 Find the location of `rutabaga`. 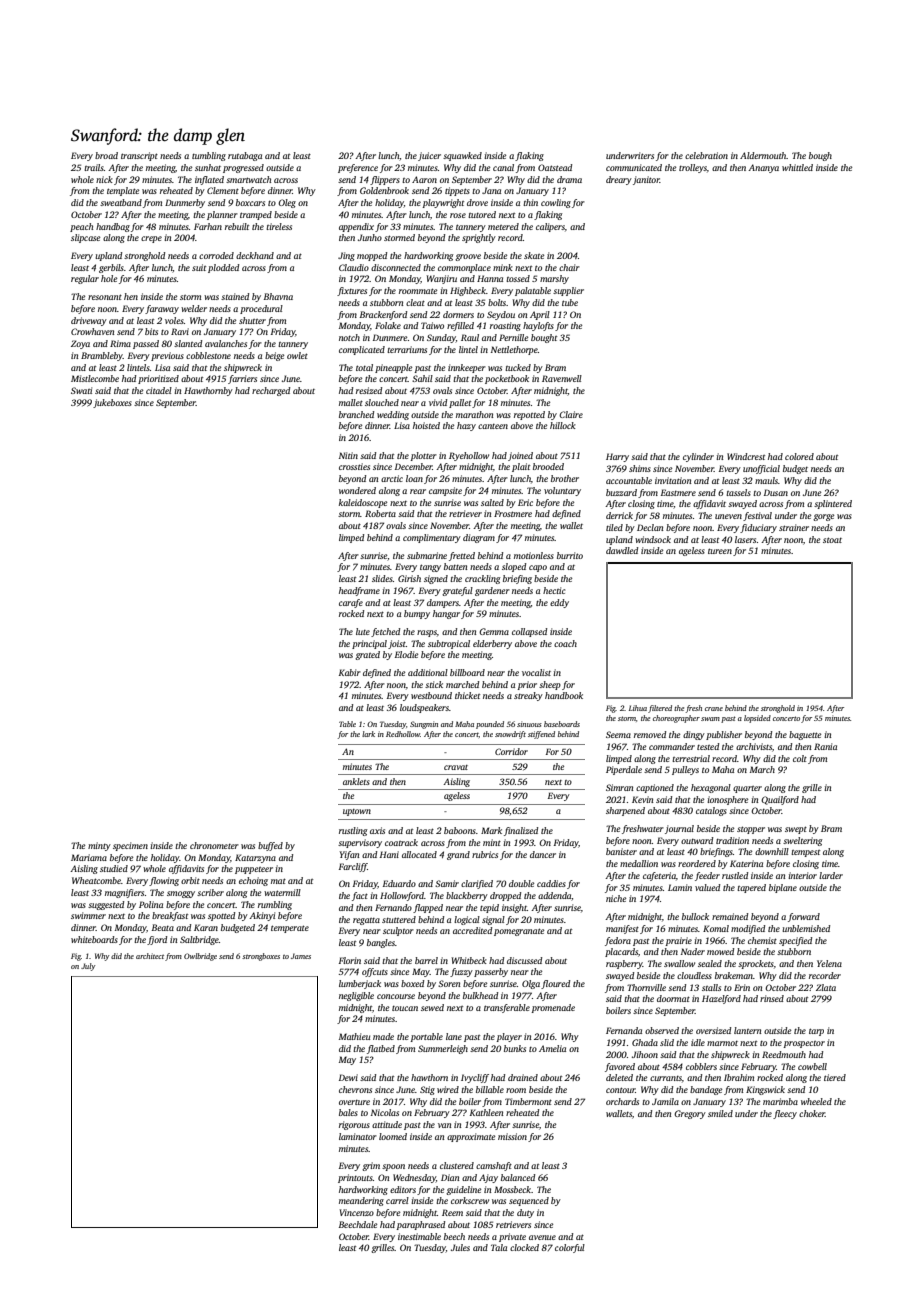

rutabaga is located at coordinates (245, 156).
